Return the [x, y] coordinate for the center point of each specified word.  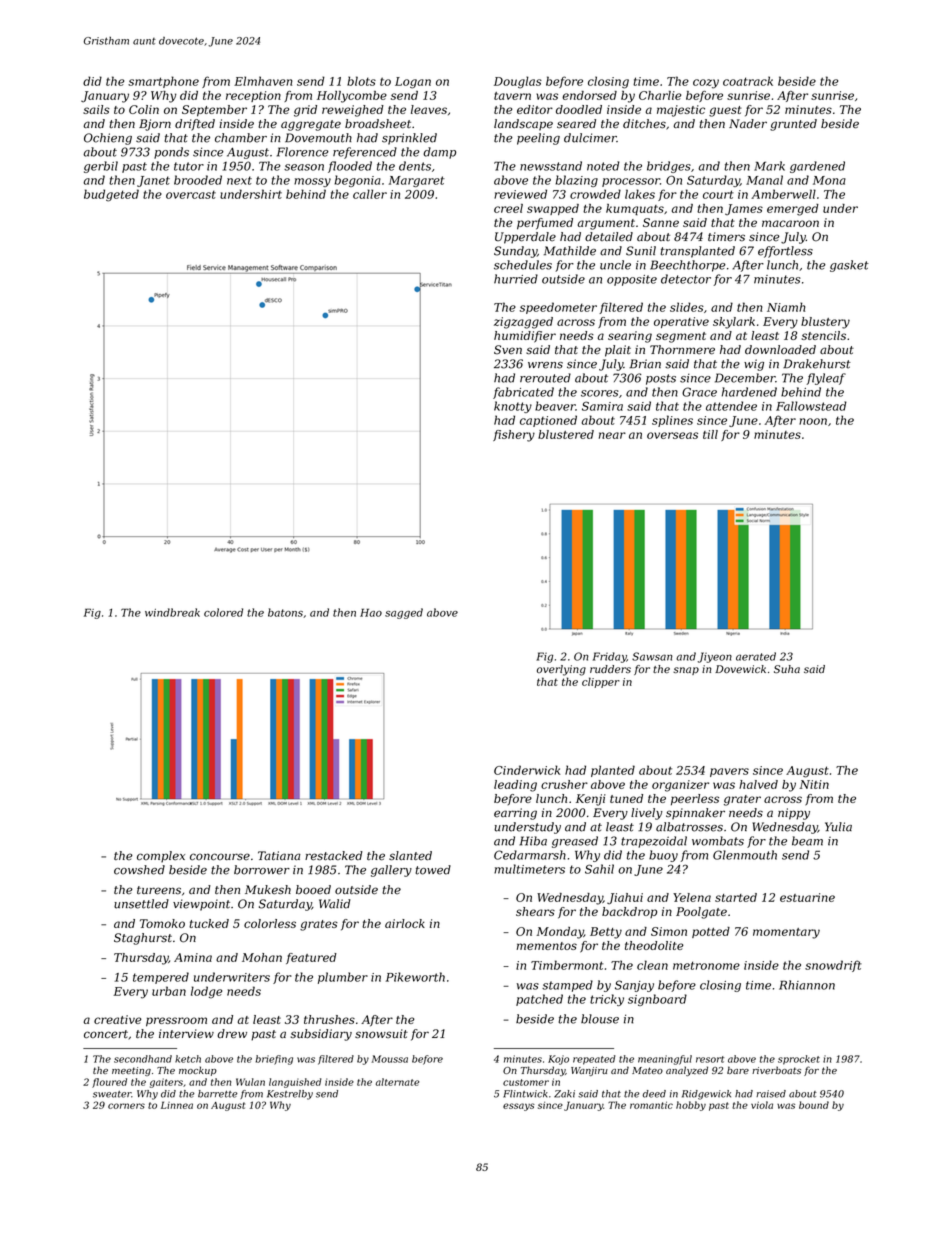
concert [106, 1034]
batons [285, 612]
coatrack [748, 81]
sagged [404, 613]
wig [754, 365]
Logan [413, 83]
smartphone [163, 82]
